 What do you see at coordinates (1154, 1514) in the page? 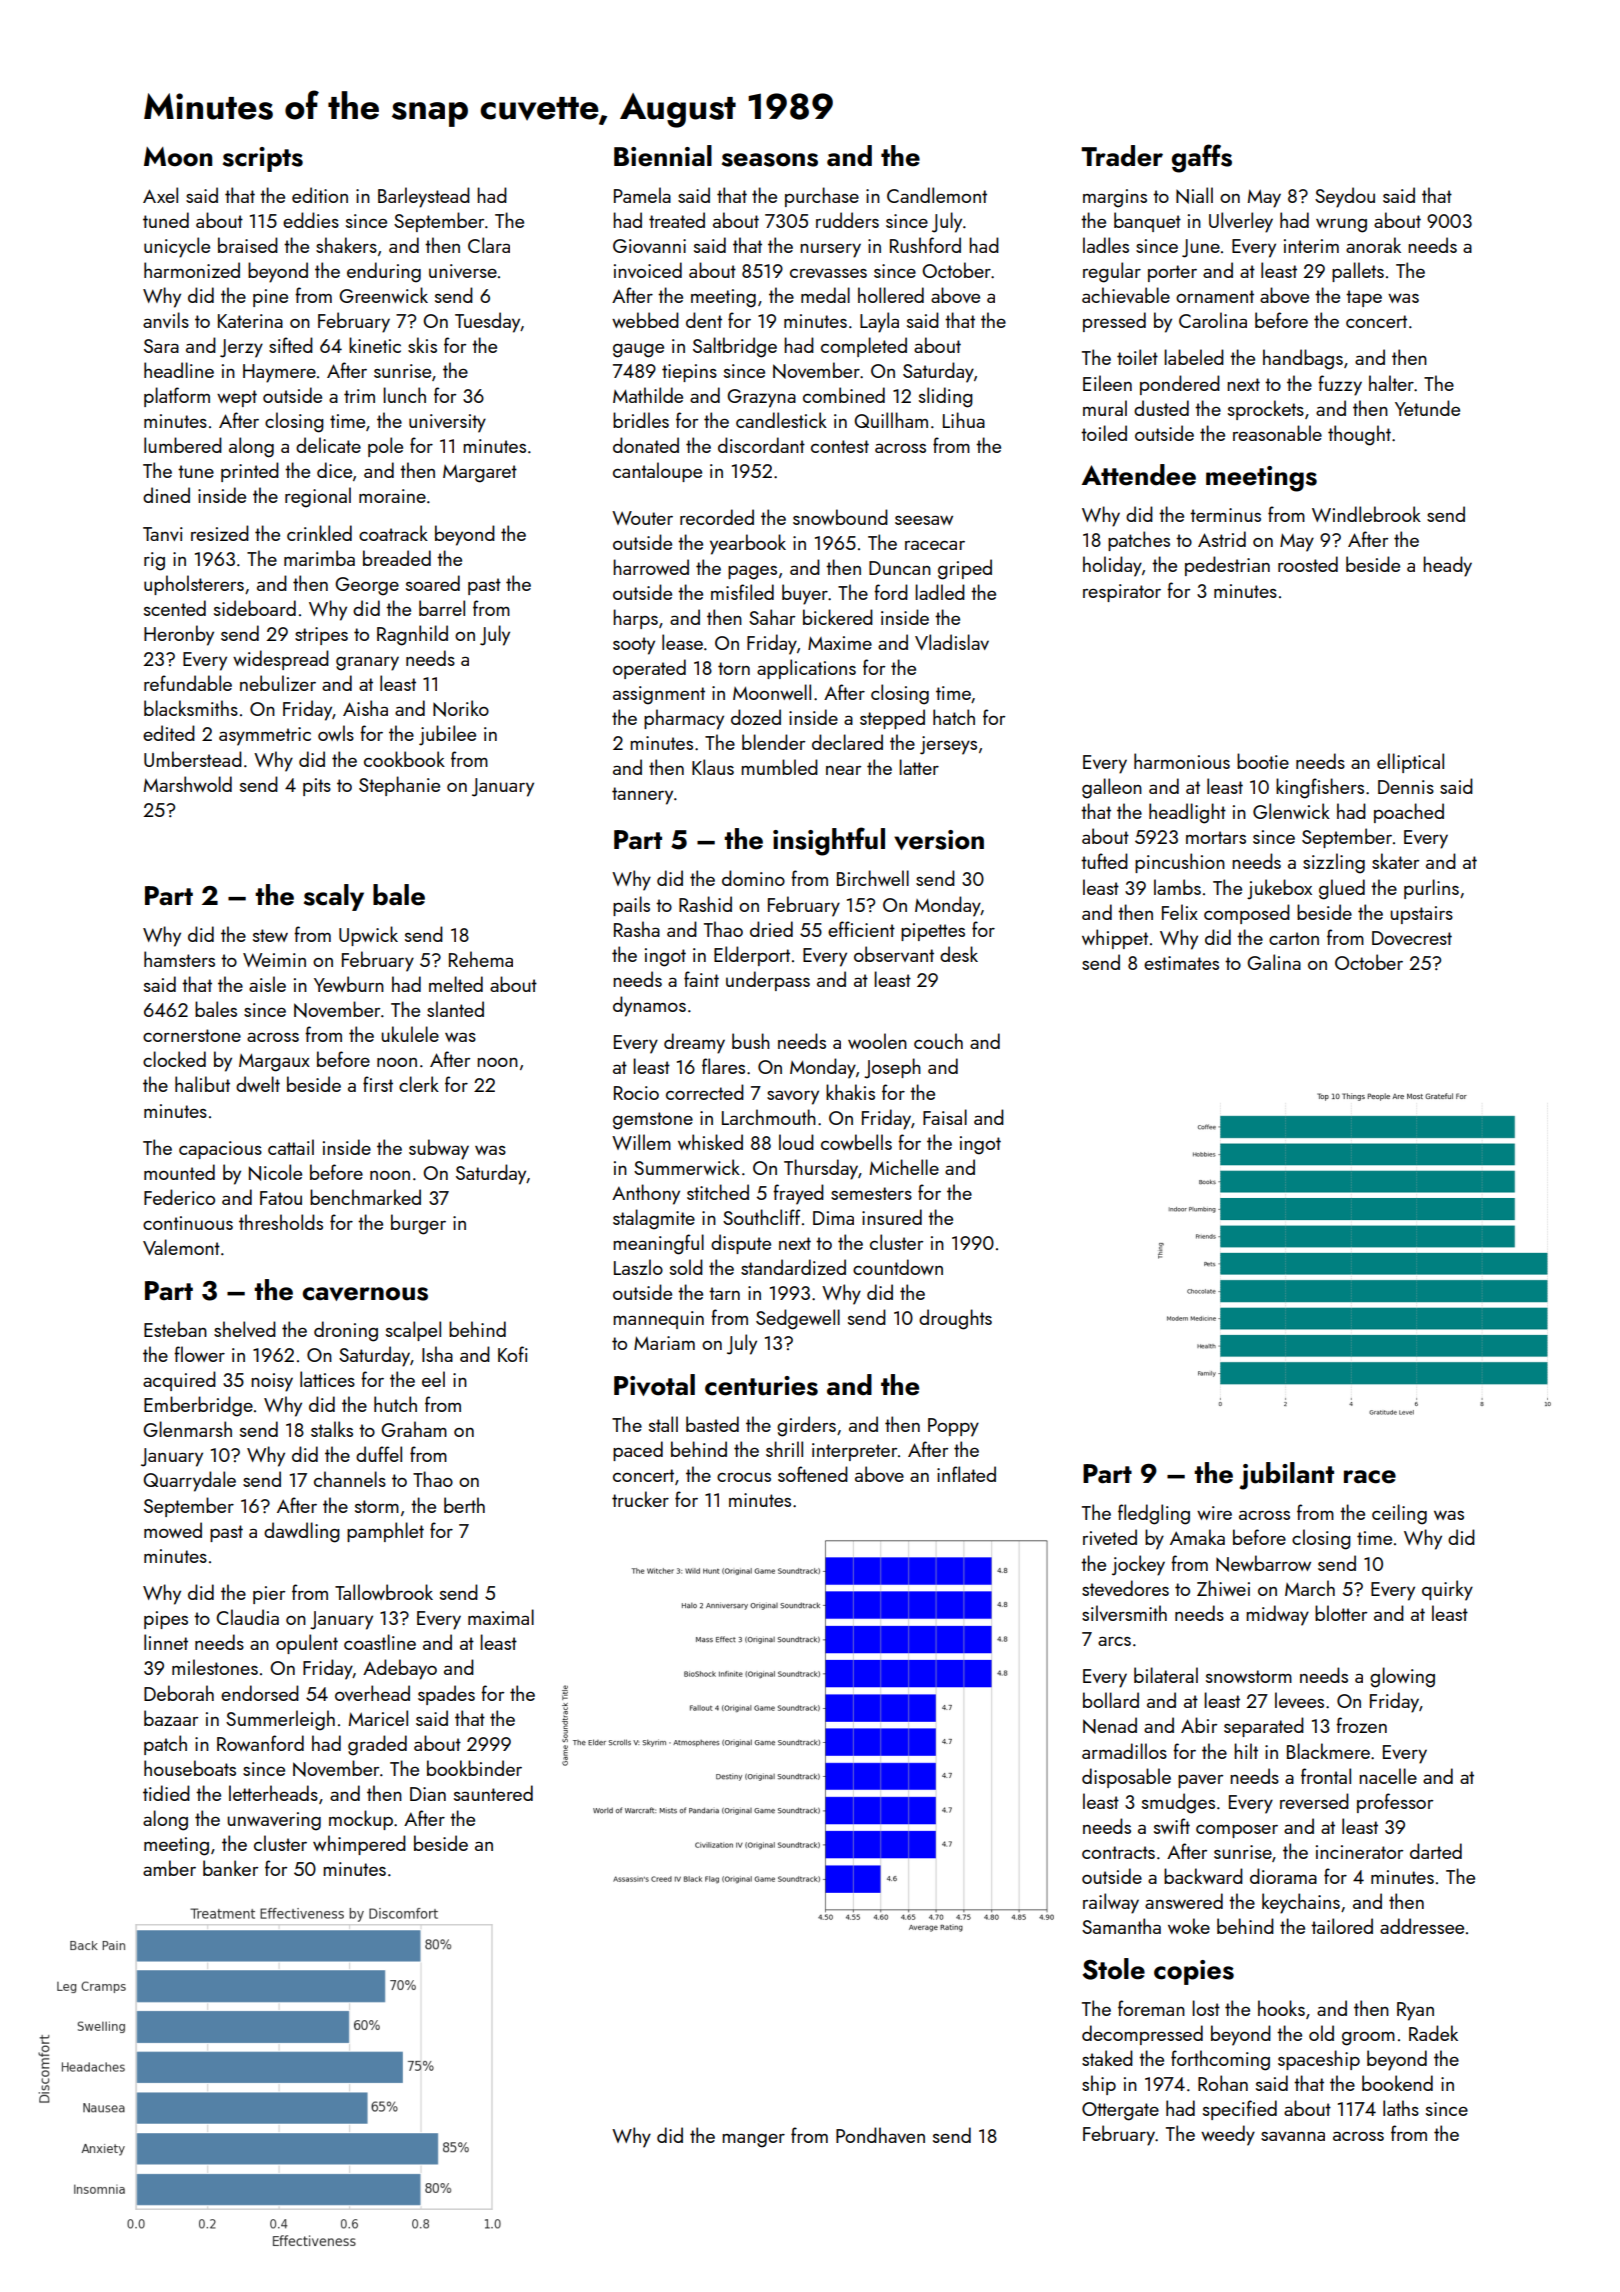
I see `fledgling` at bounding box center [1154, 1514].
